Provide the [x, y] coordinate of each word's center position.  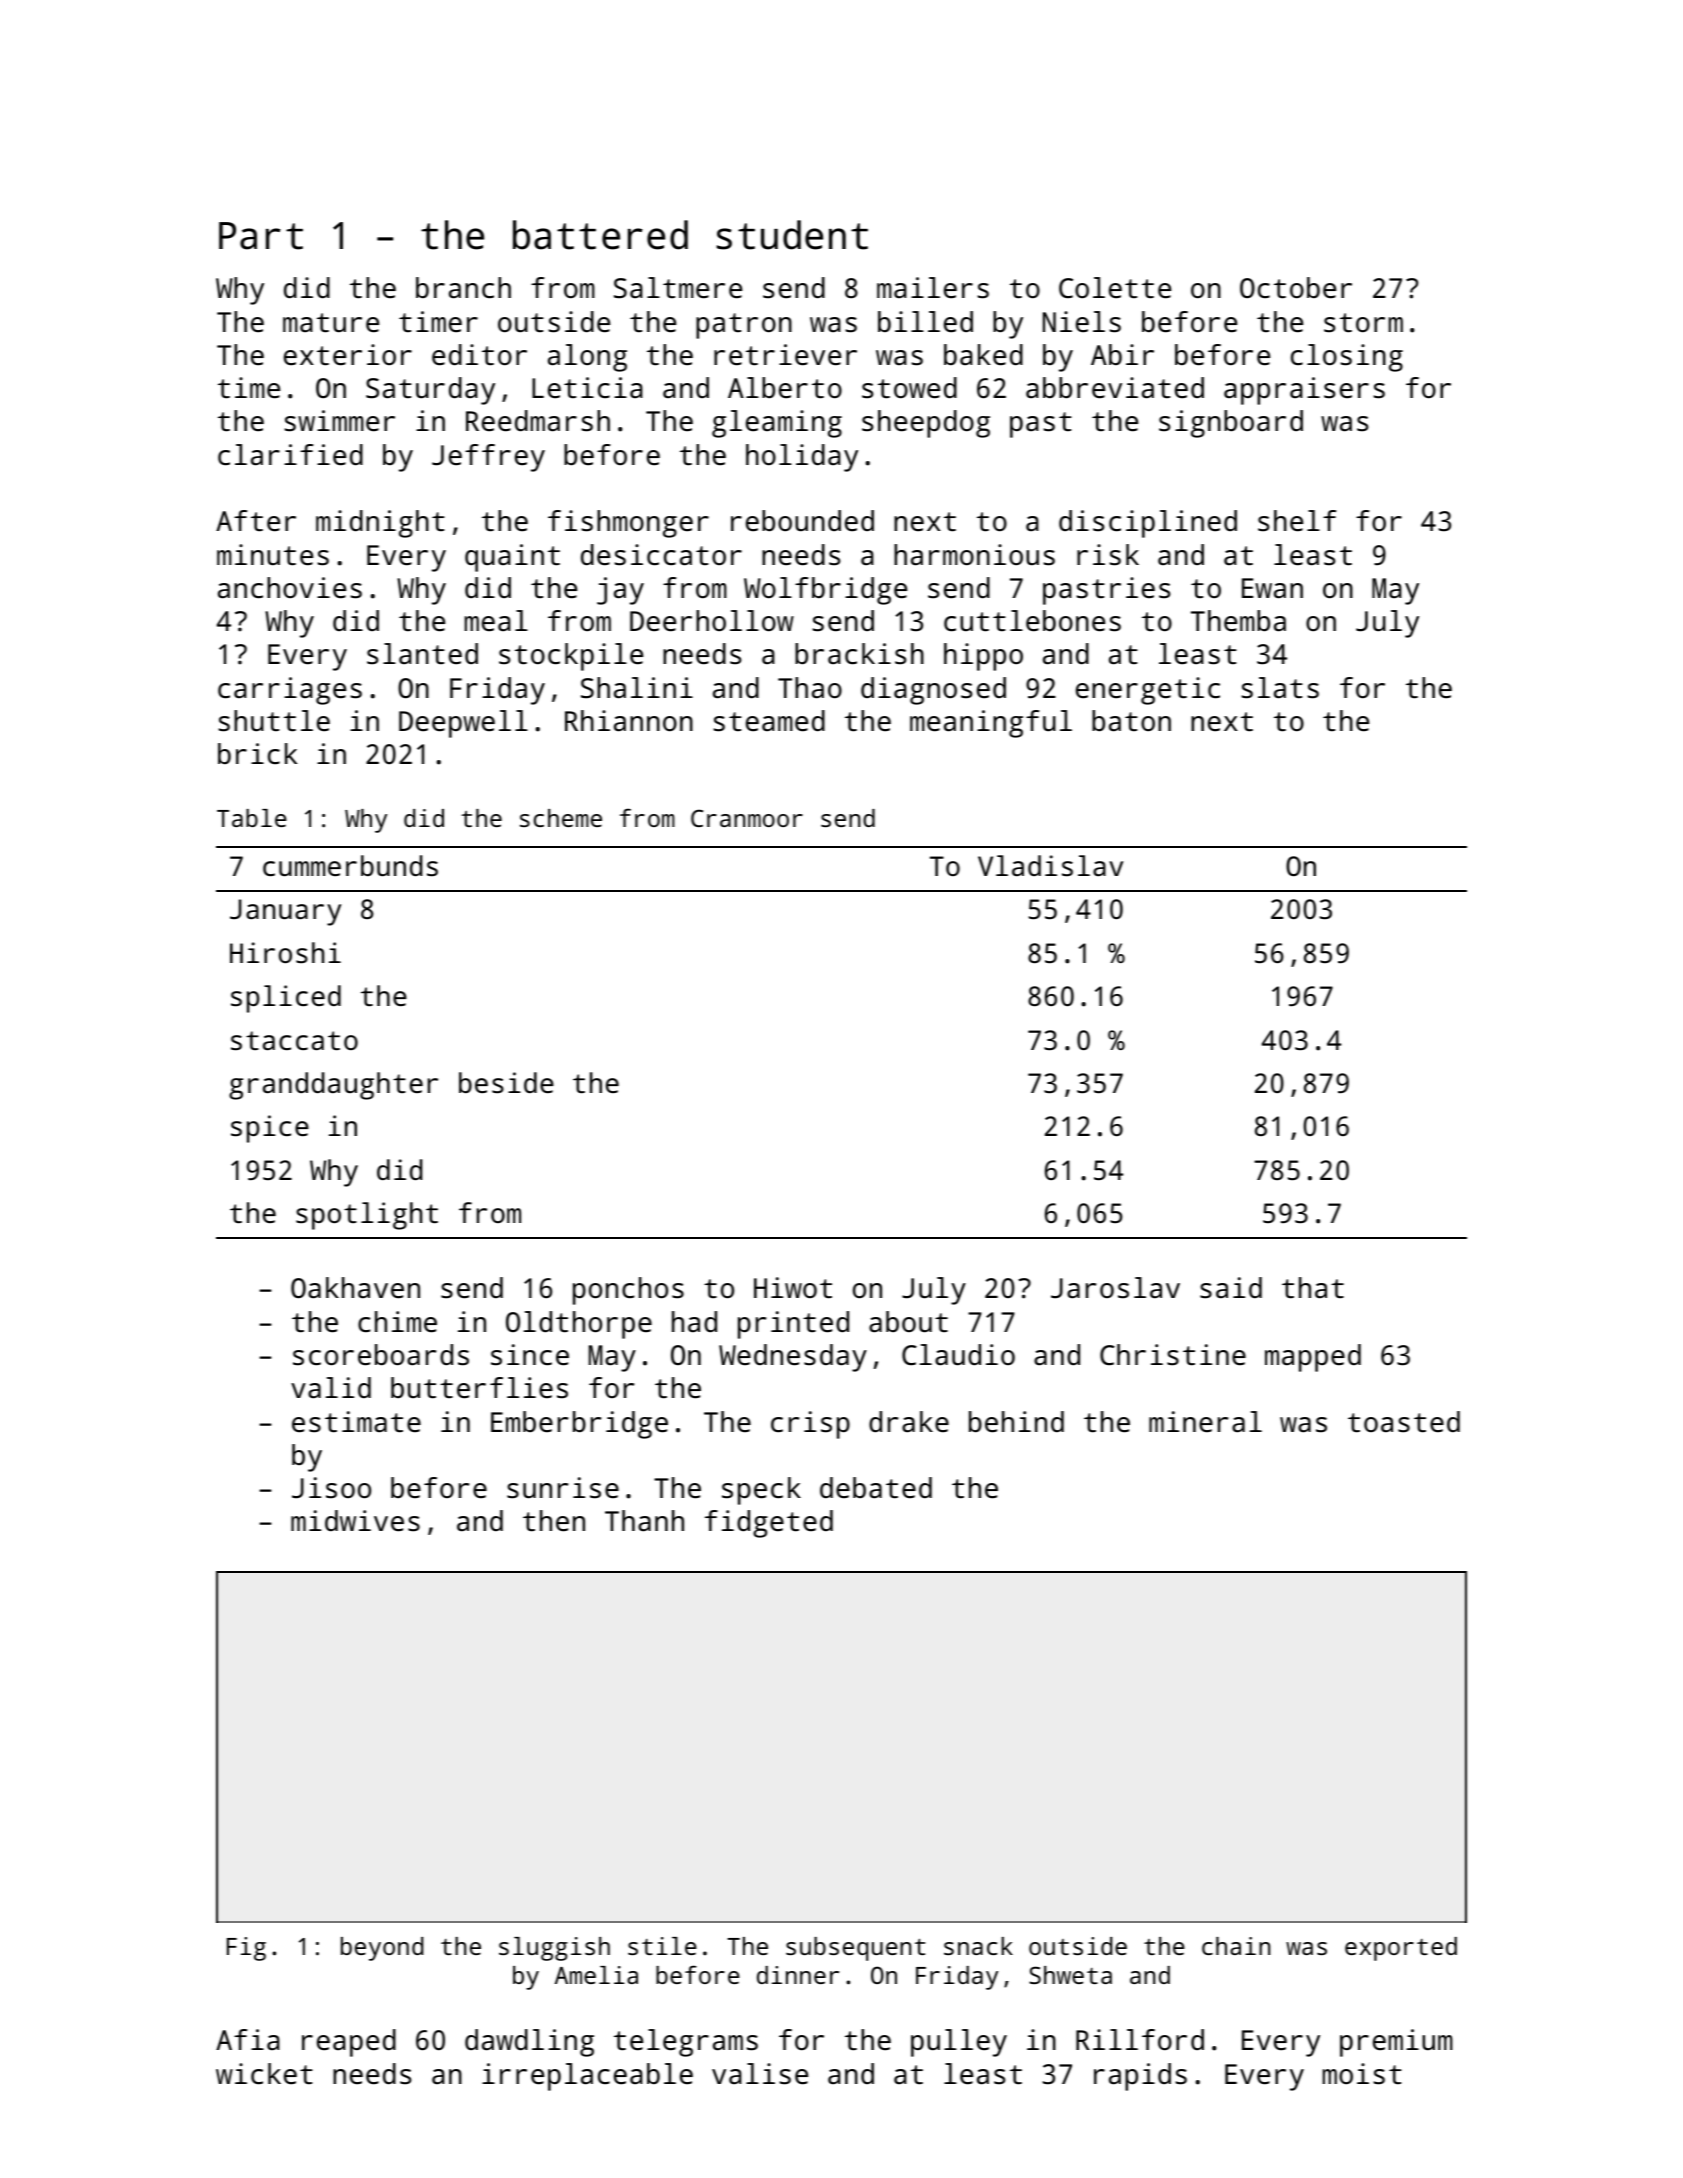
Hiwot [793, 1288]
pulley [959, 2043]
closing [1347, 358]
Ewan [1272, 588]
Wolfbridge [825, 591]
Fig [246, 1949]
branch [463, 288]
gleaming [777, 424]
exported [1401, 1949]
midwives [355, 1521]
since [530, 1355]
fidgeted [769, 1524]
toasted [1404, 1422]
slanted [422, 654]
